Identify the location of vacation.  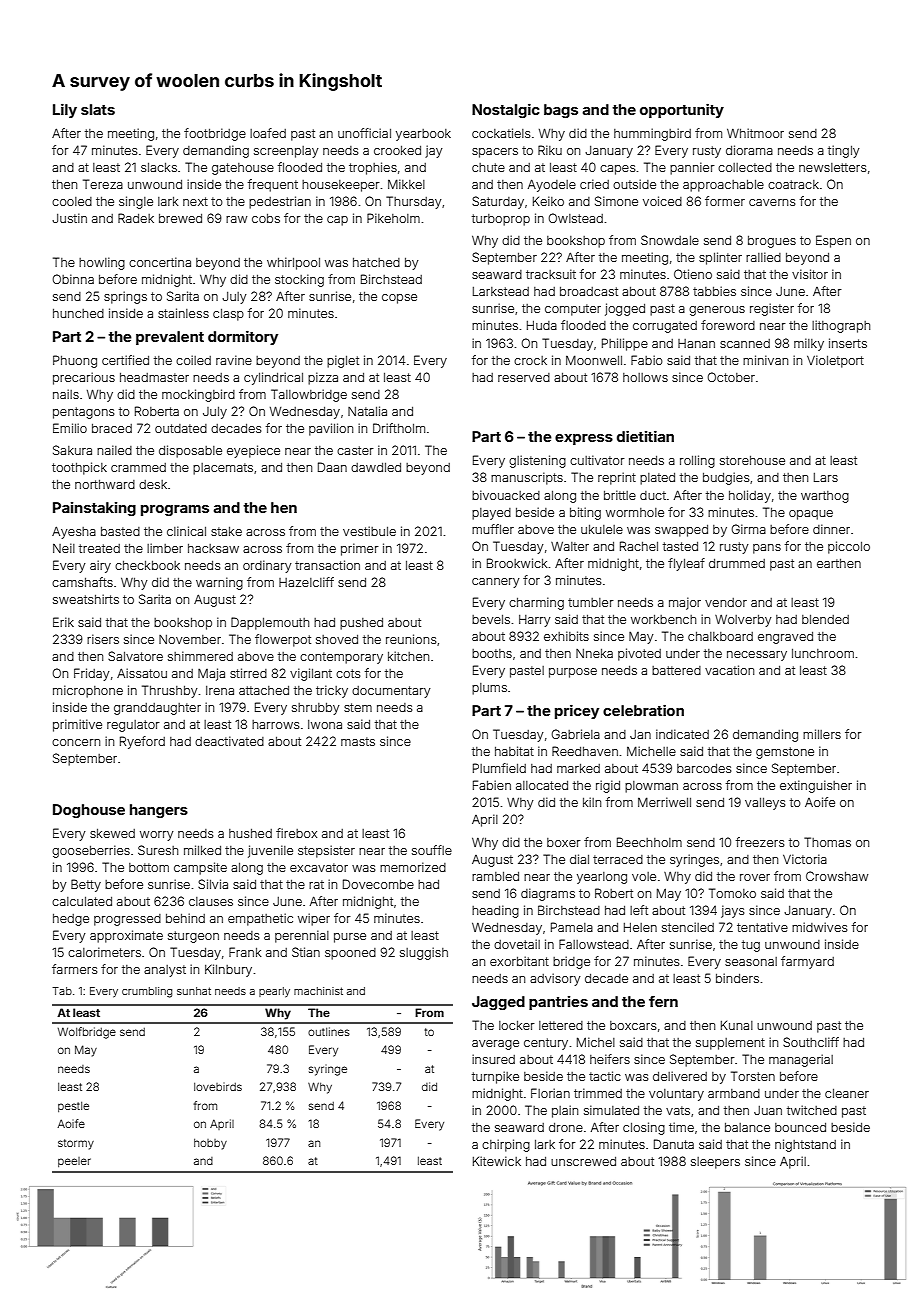
(729, 670).
